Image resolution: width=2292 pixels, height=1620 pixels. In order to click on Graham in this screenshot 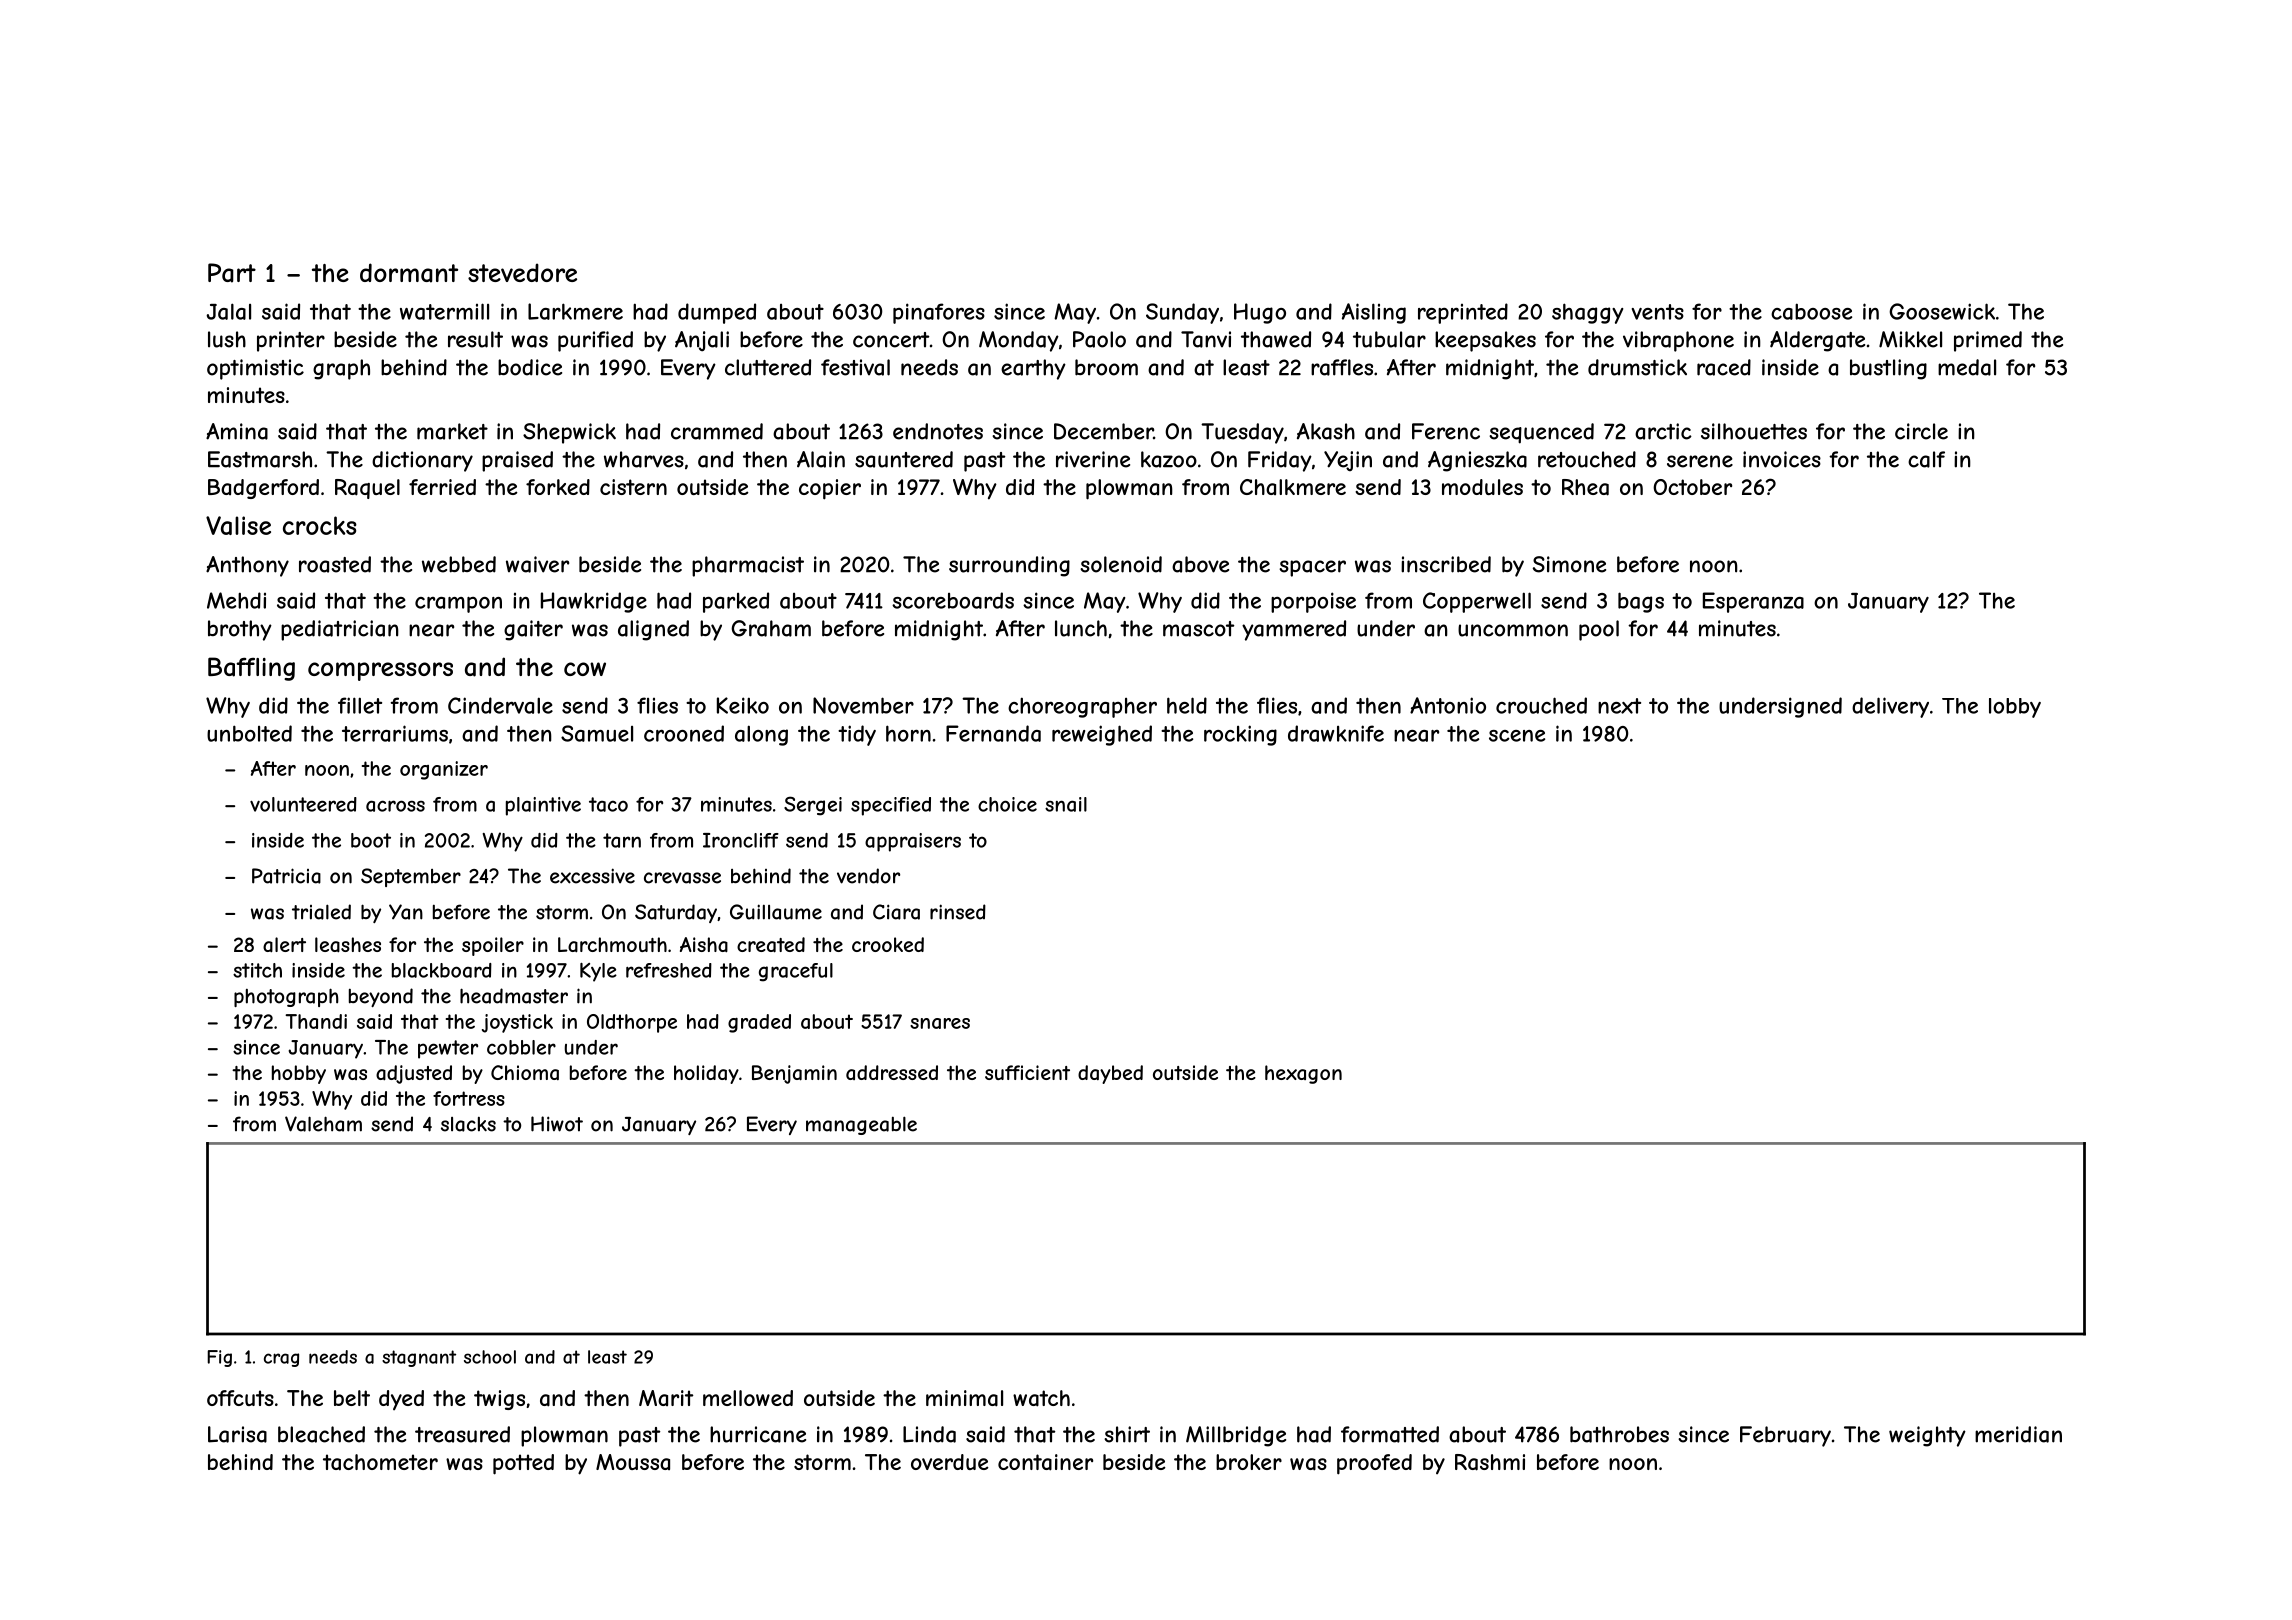, I will do `click(771, 628)`.
